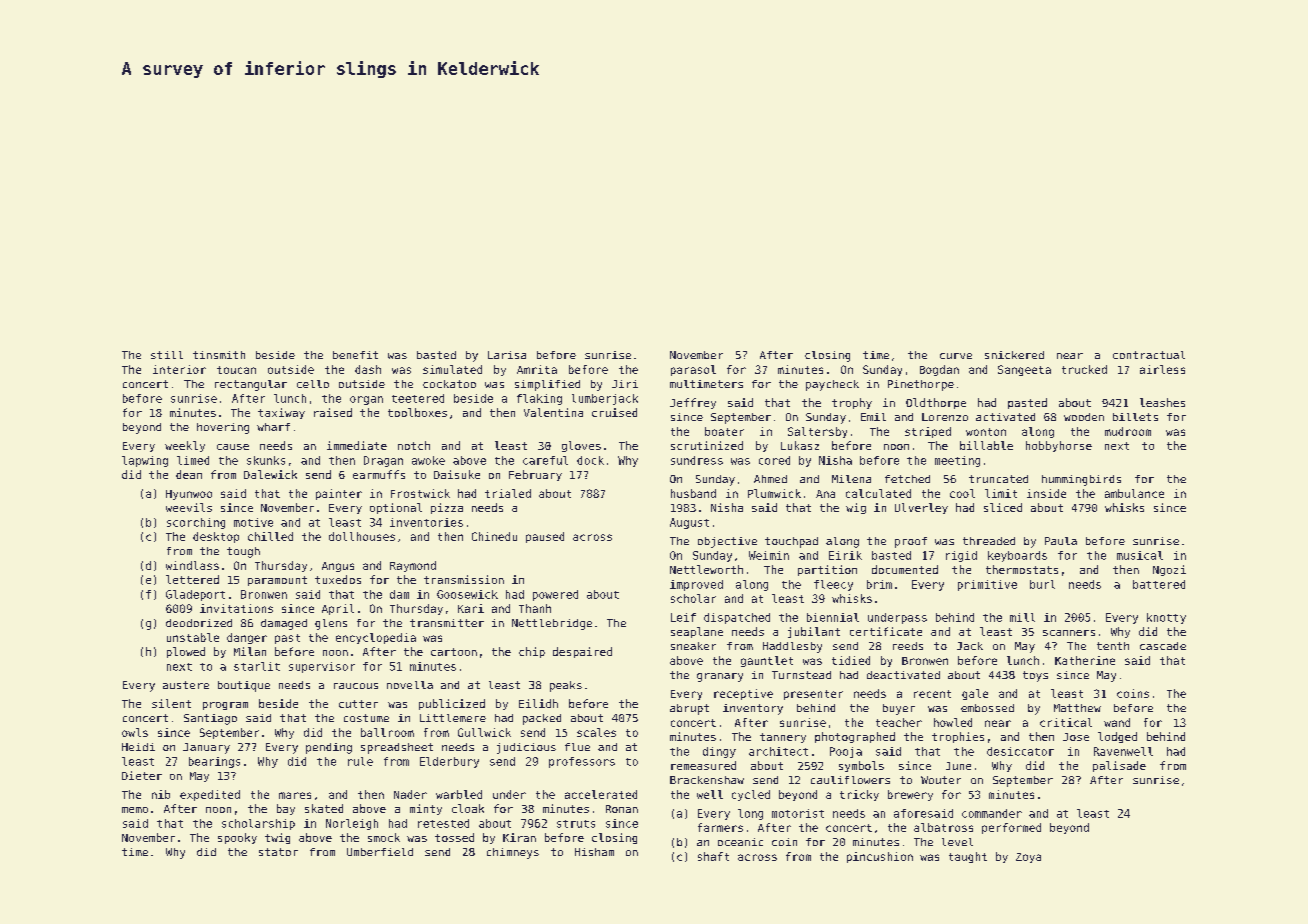 This page has width=1308, height=924. I want to click on Nettleworth, so click(706, 569).
